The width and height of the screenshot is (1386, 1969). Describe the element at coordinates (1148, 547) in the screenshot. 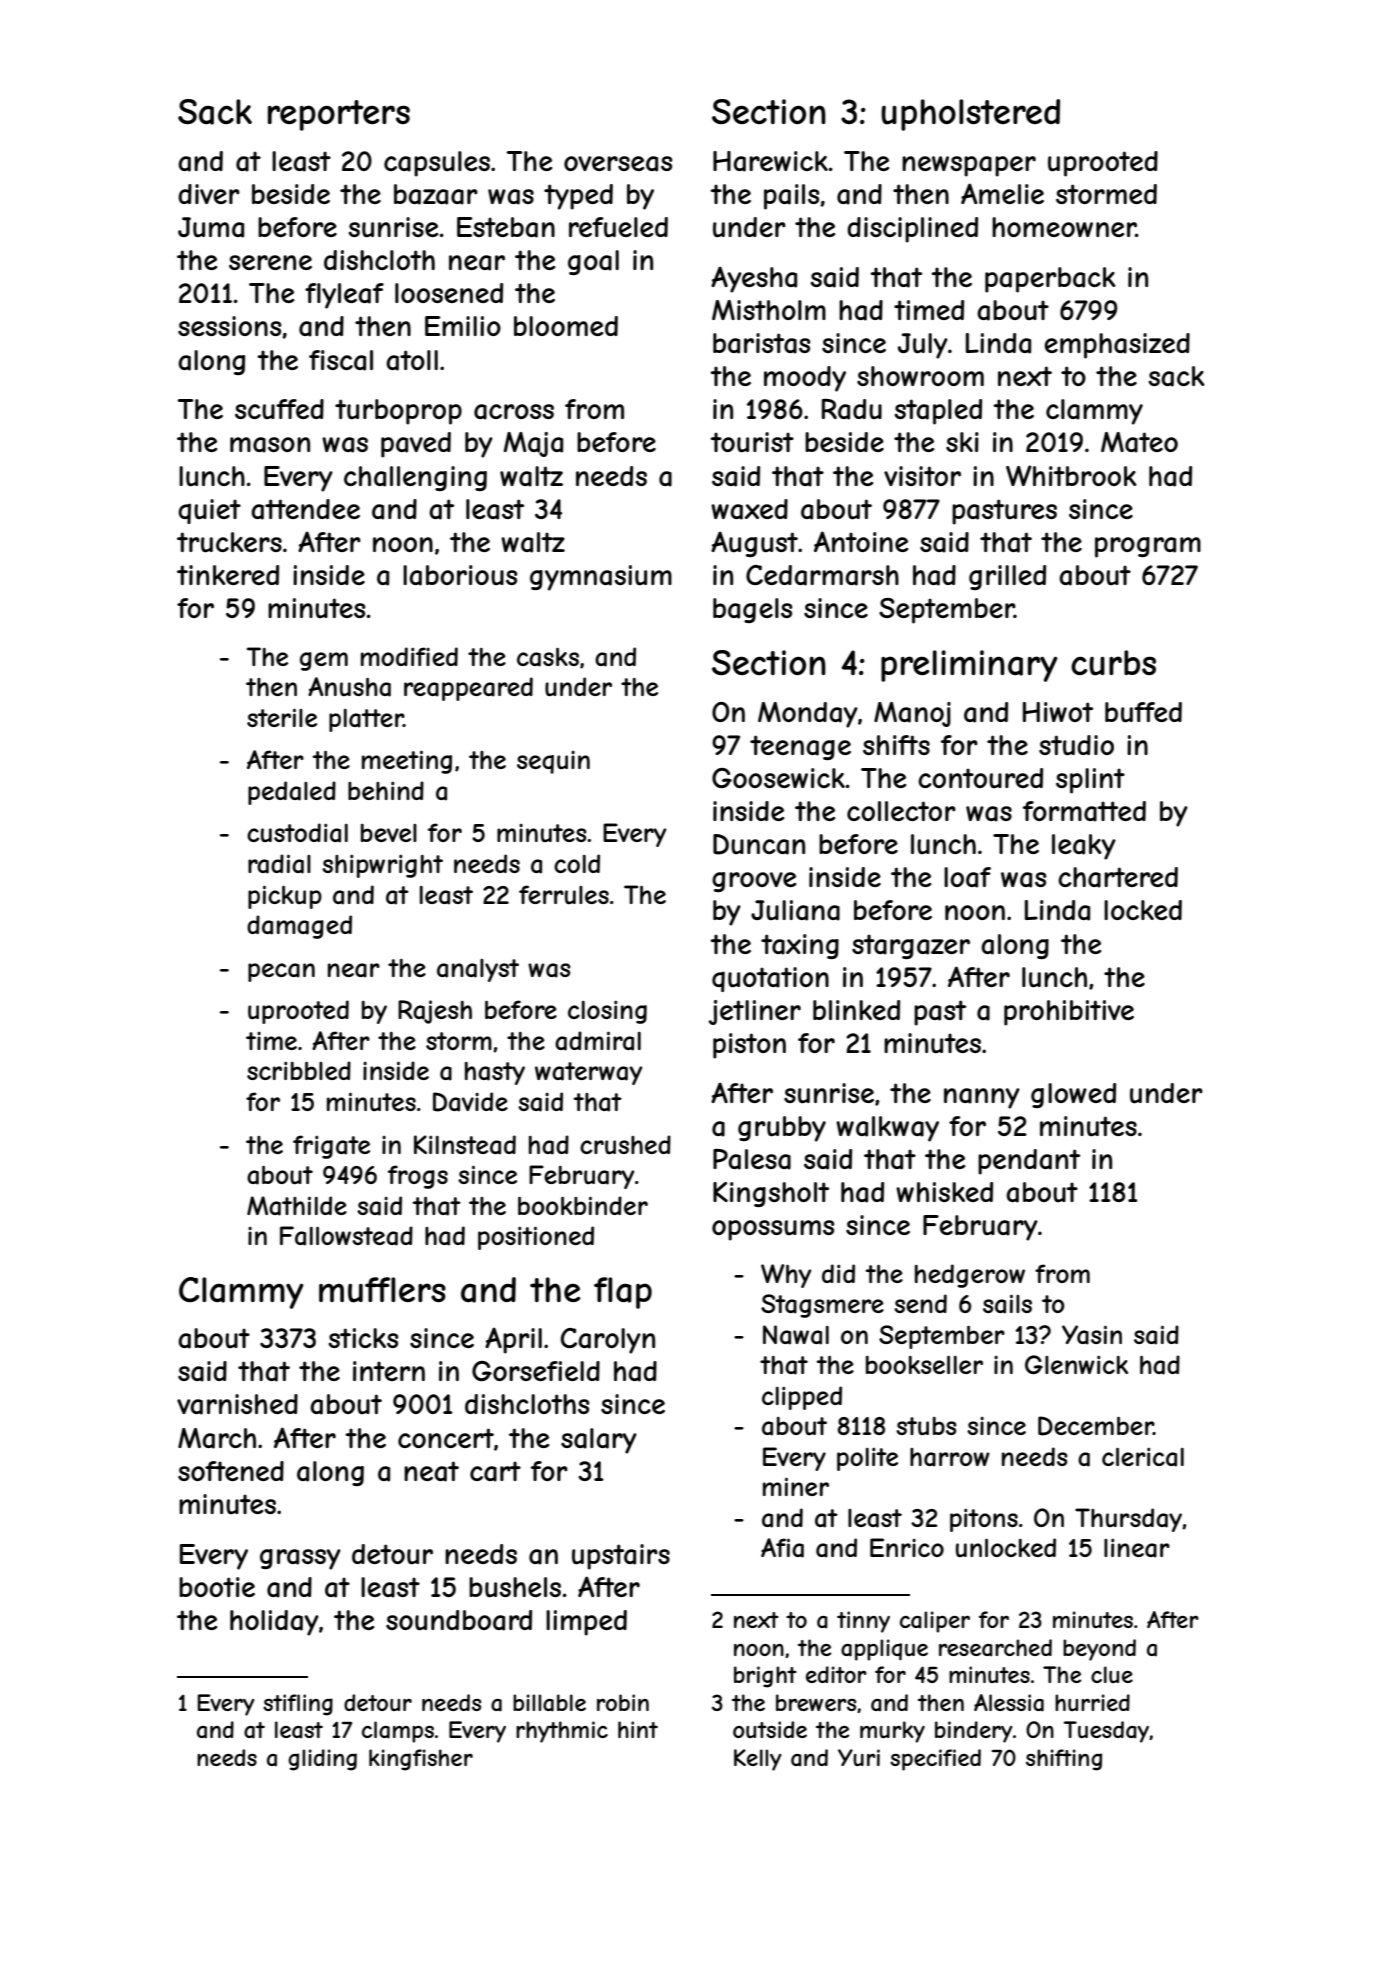

I see `program` at that location.
